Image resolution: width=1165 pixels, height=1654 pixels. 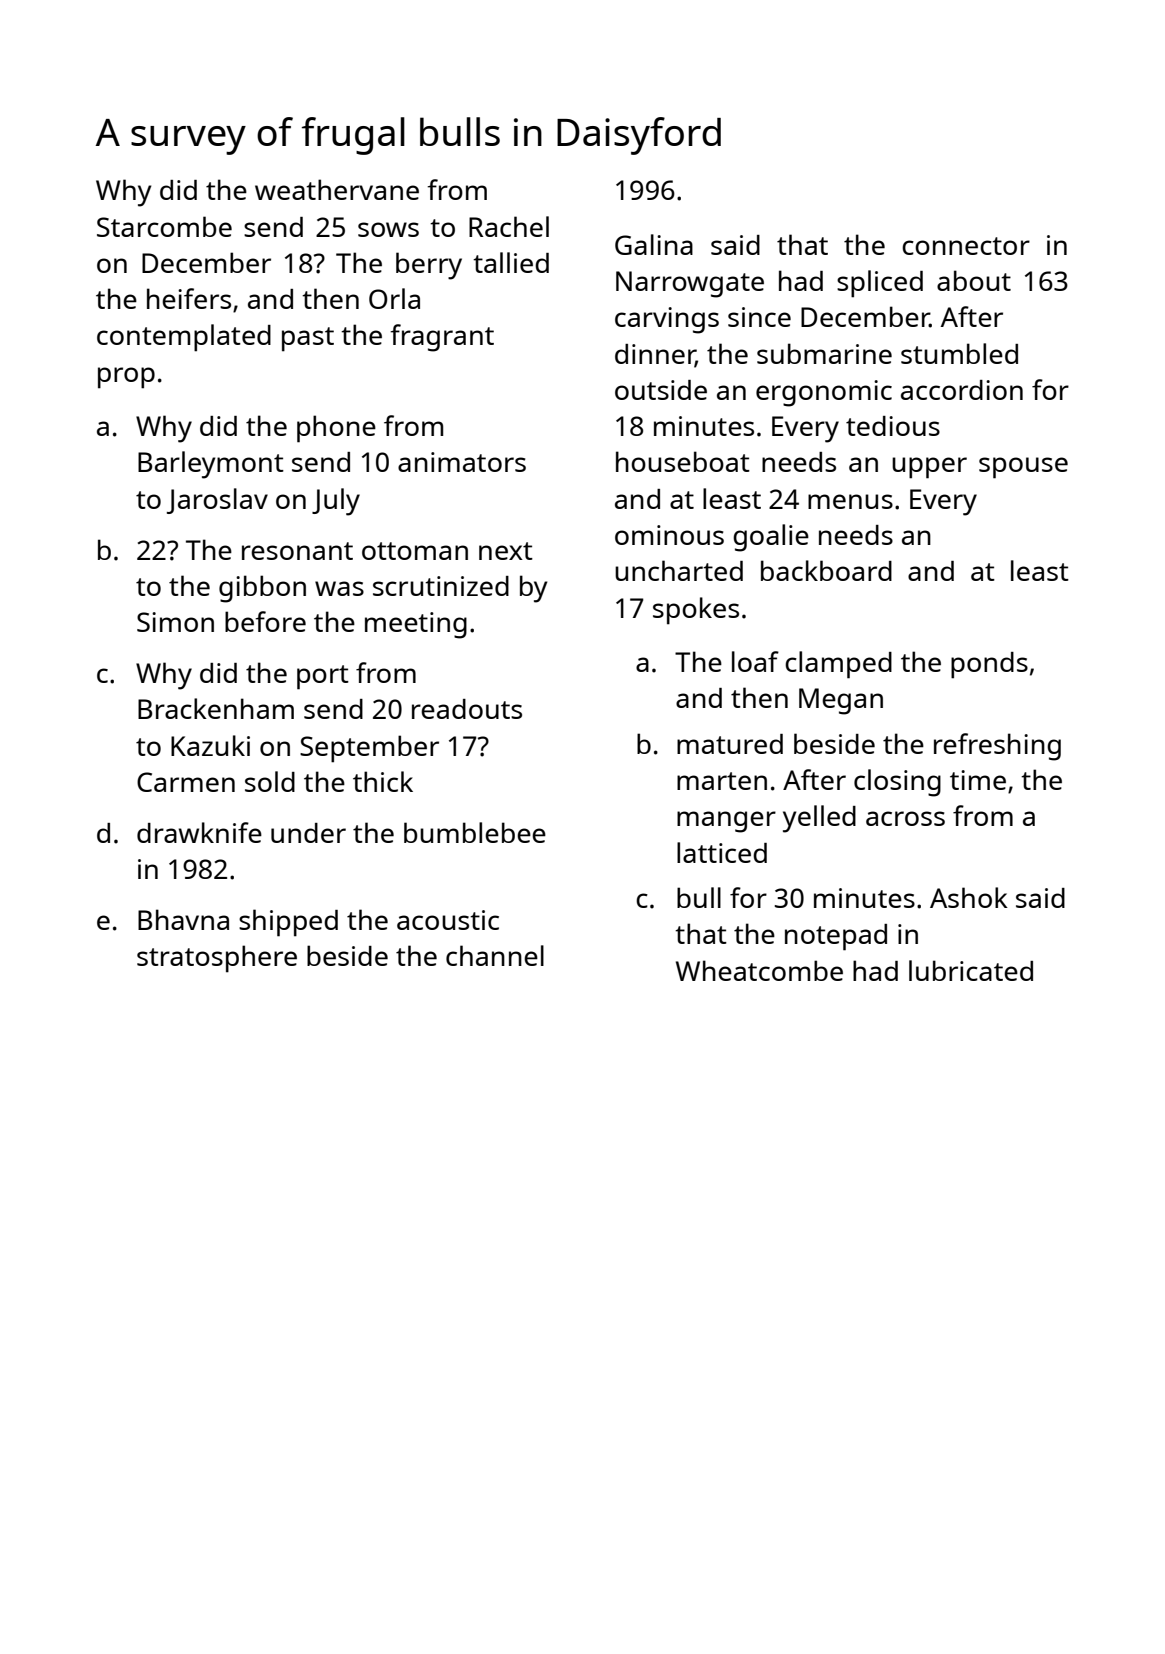 I want to click on connector, so click(x=966, y=246).
